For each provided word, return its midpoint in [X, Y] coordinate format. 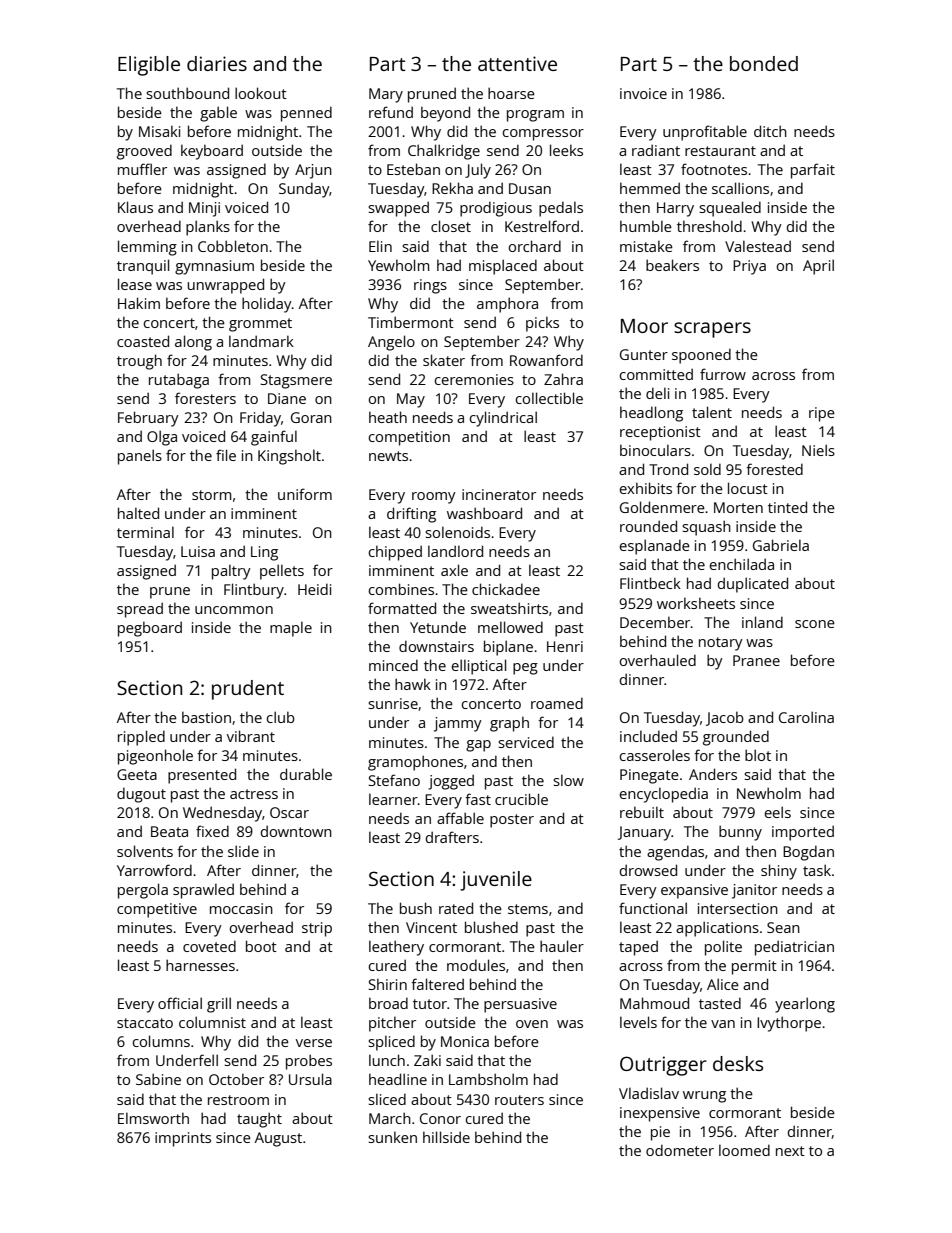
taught [259, 1120]
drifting [411, 515]
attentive [517, 63]
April [818, 267]
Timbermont [411, 322]
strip [317, 929]
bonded [764, 63]
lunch [387, 1060]
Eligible [149, 66]
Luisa [198, 551]
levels [638, 1022]
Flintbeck [650, 583]
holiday [267, 305]
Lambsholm [488, 1079]
